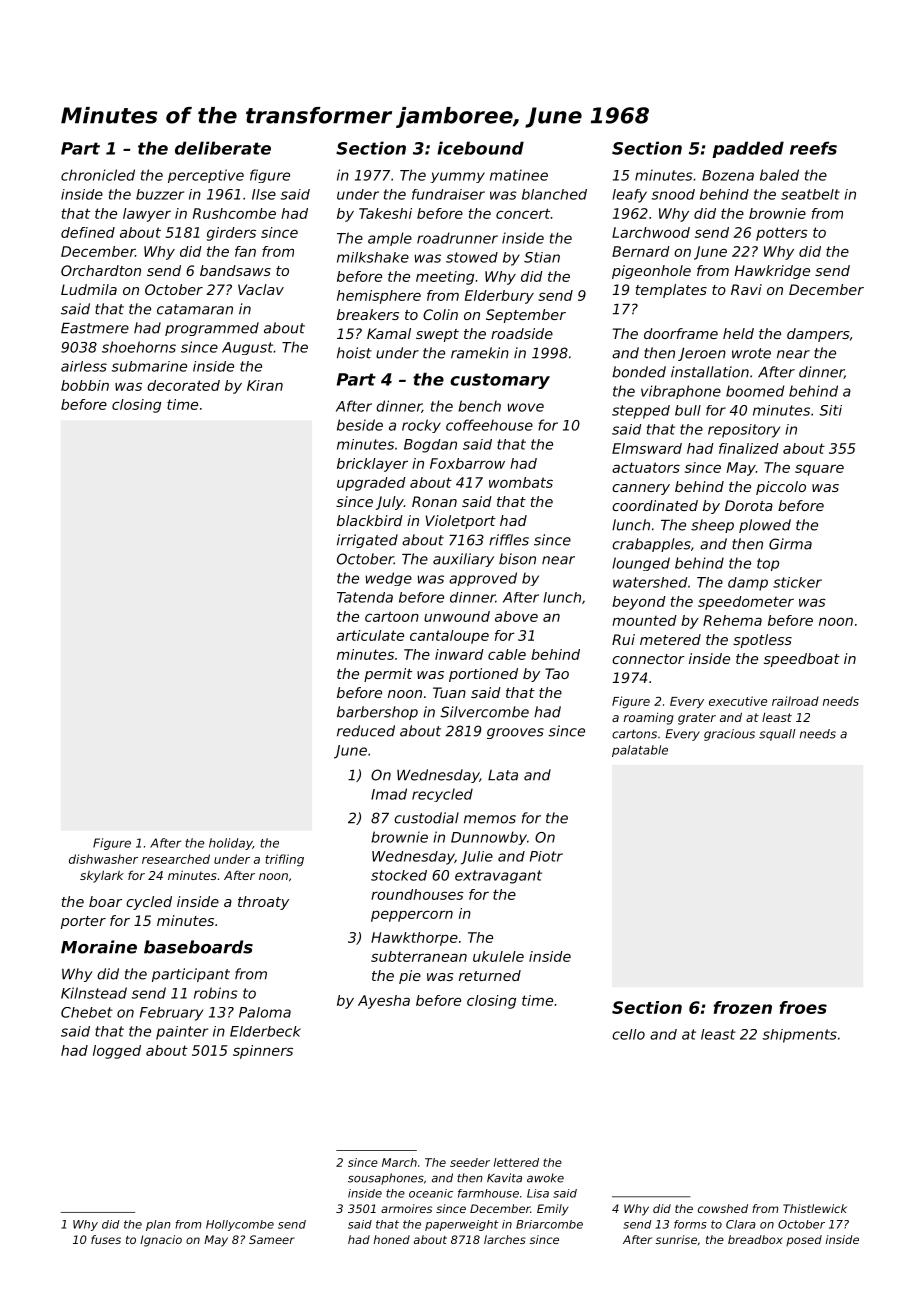 Image resolution: width=924 pixels, height=1308 pixels. Describe the element at coordinates (644, 620) in the screenshot. I see `mounted` at that location.
